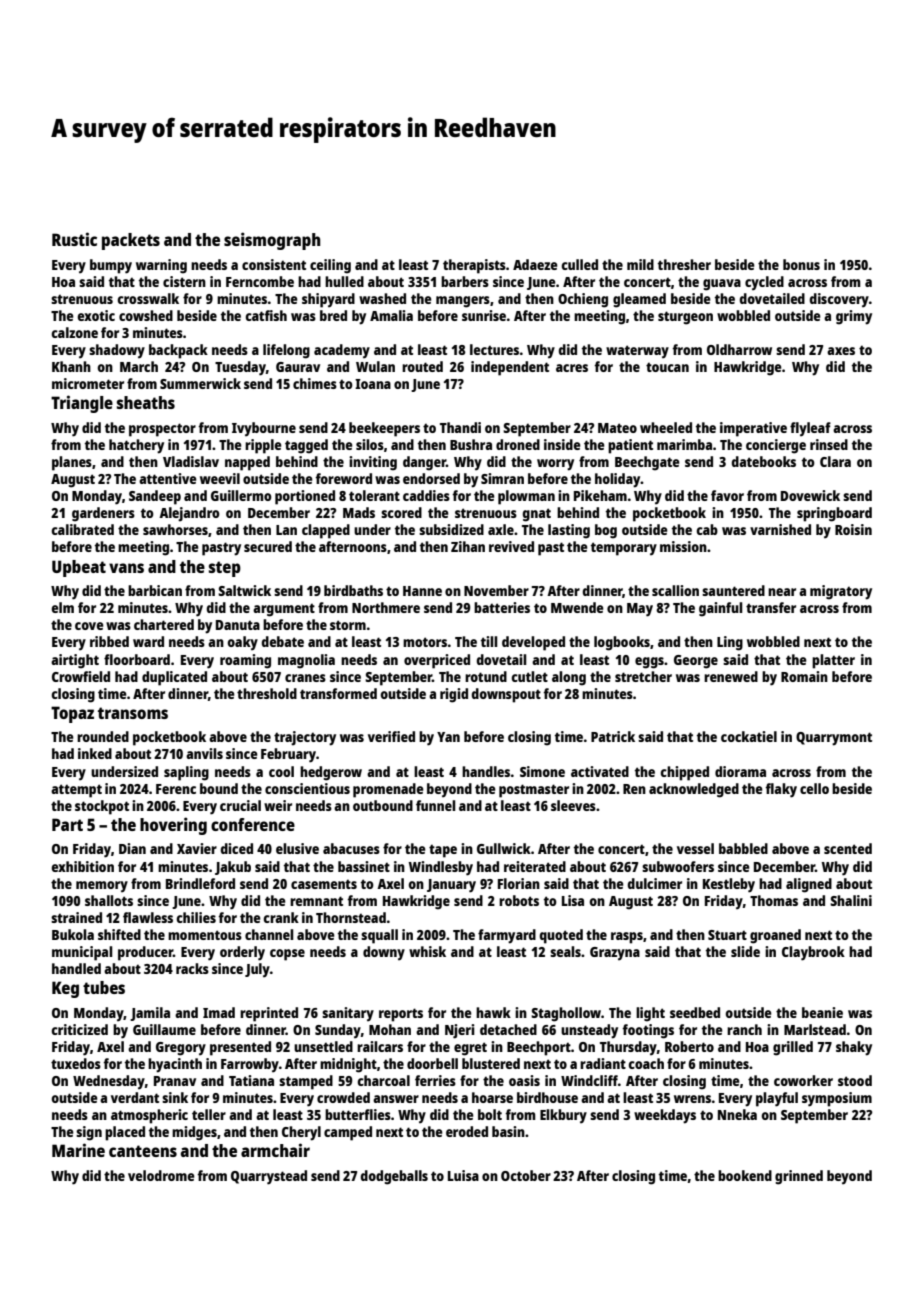 Image resolution: width=924 pixels, height=1308 pixels. Describe the element at coordinates (76, 791) in the document. I see `attempt` at that location.
